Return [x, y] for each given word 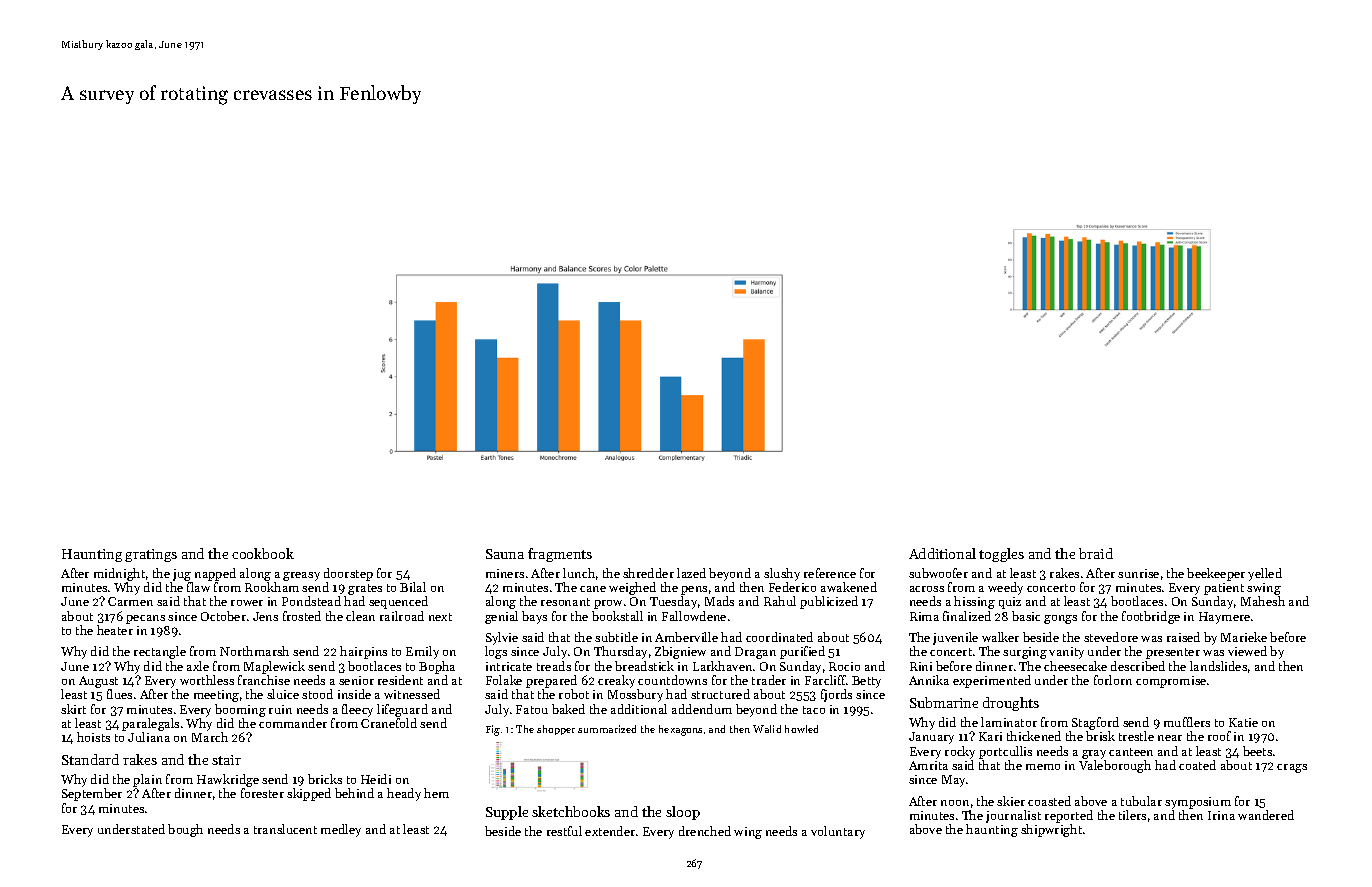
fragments [560, 555]
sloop [683, 813]
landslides [1218, 666]
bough [185, 830]
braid [1096, 553]
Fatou [532, 709]
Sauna [505, 554]
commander [293, 723]
